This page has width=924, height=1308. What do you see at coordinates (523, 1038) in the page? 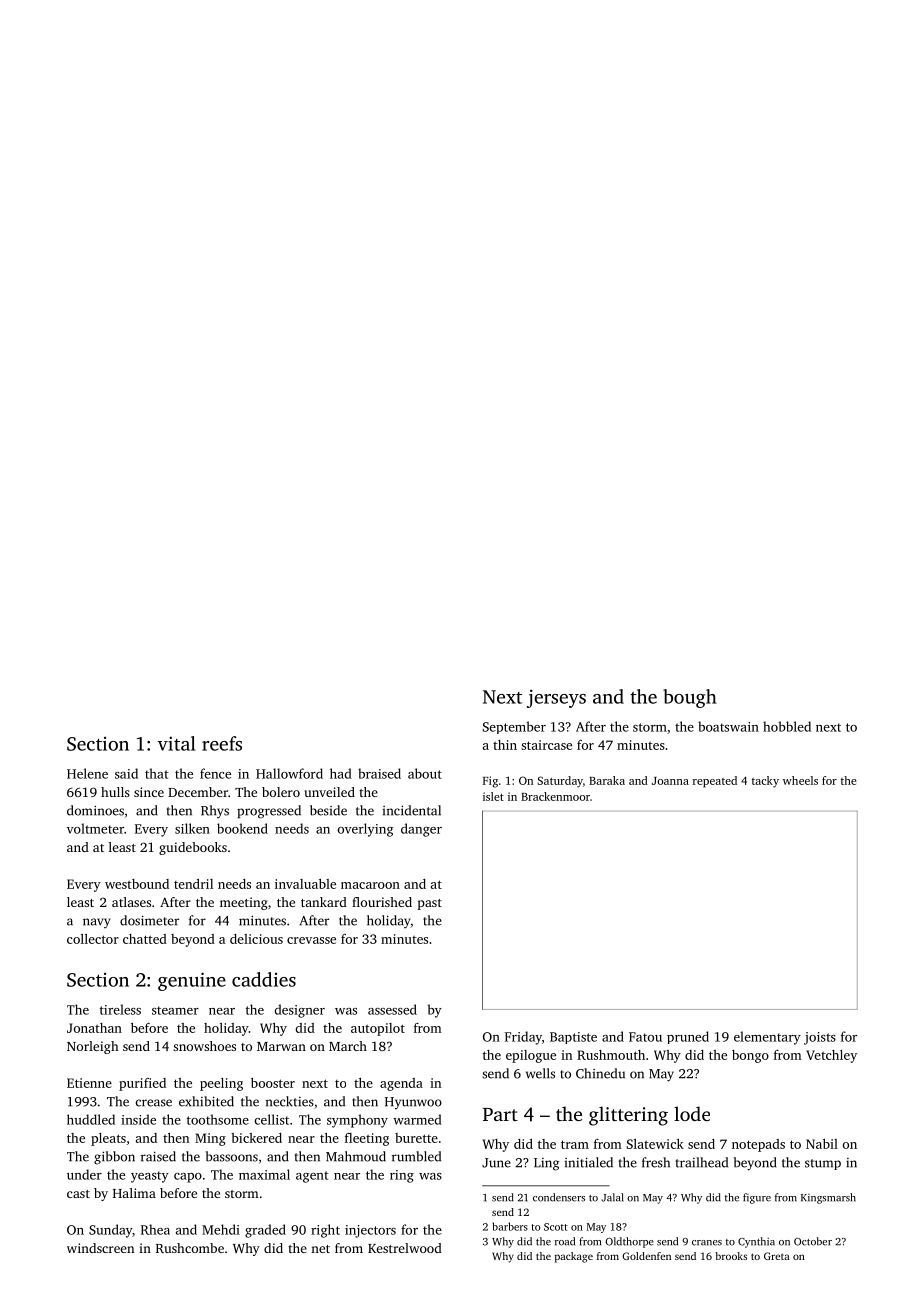
I see `Friday` at bounding box center [523, 1038].
